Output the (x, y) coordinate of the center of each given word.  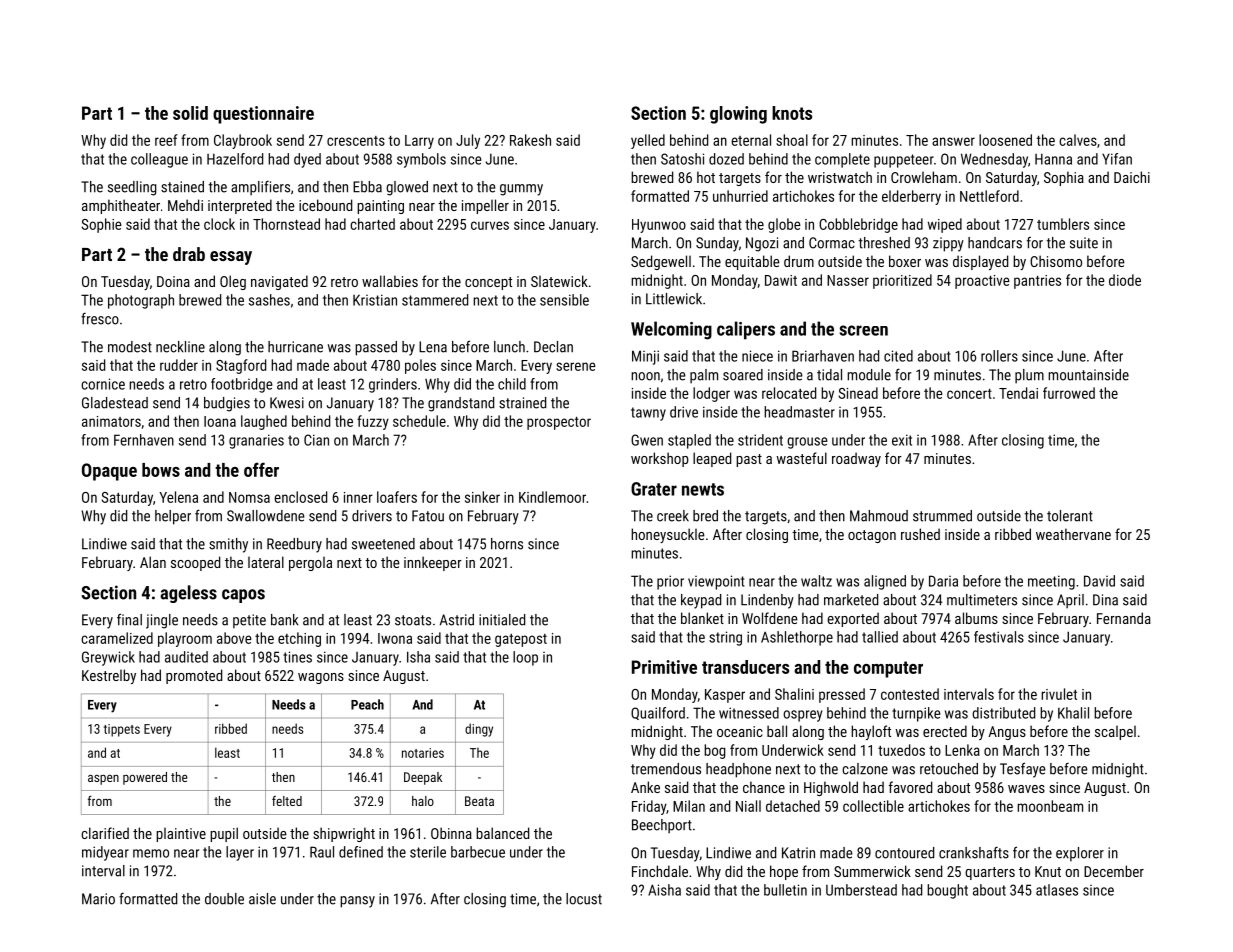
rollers (999, 356)
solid (190, 113)
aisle (262, 899)
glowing (738, 115)
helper (173, 517)
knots (792, 113)
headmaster (799, 412)
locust (584, 899)
